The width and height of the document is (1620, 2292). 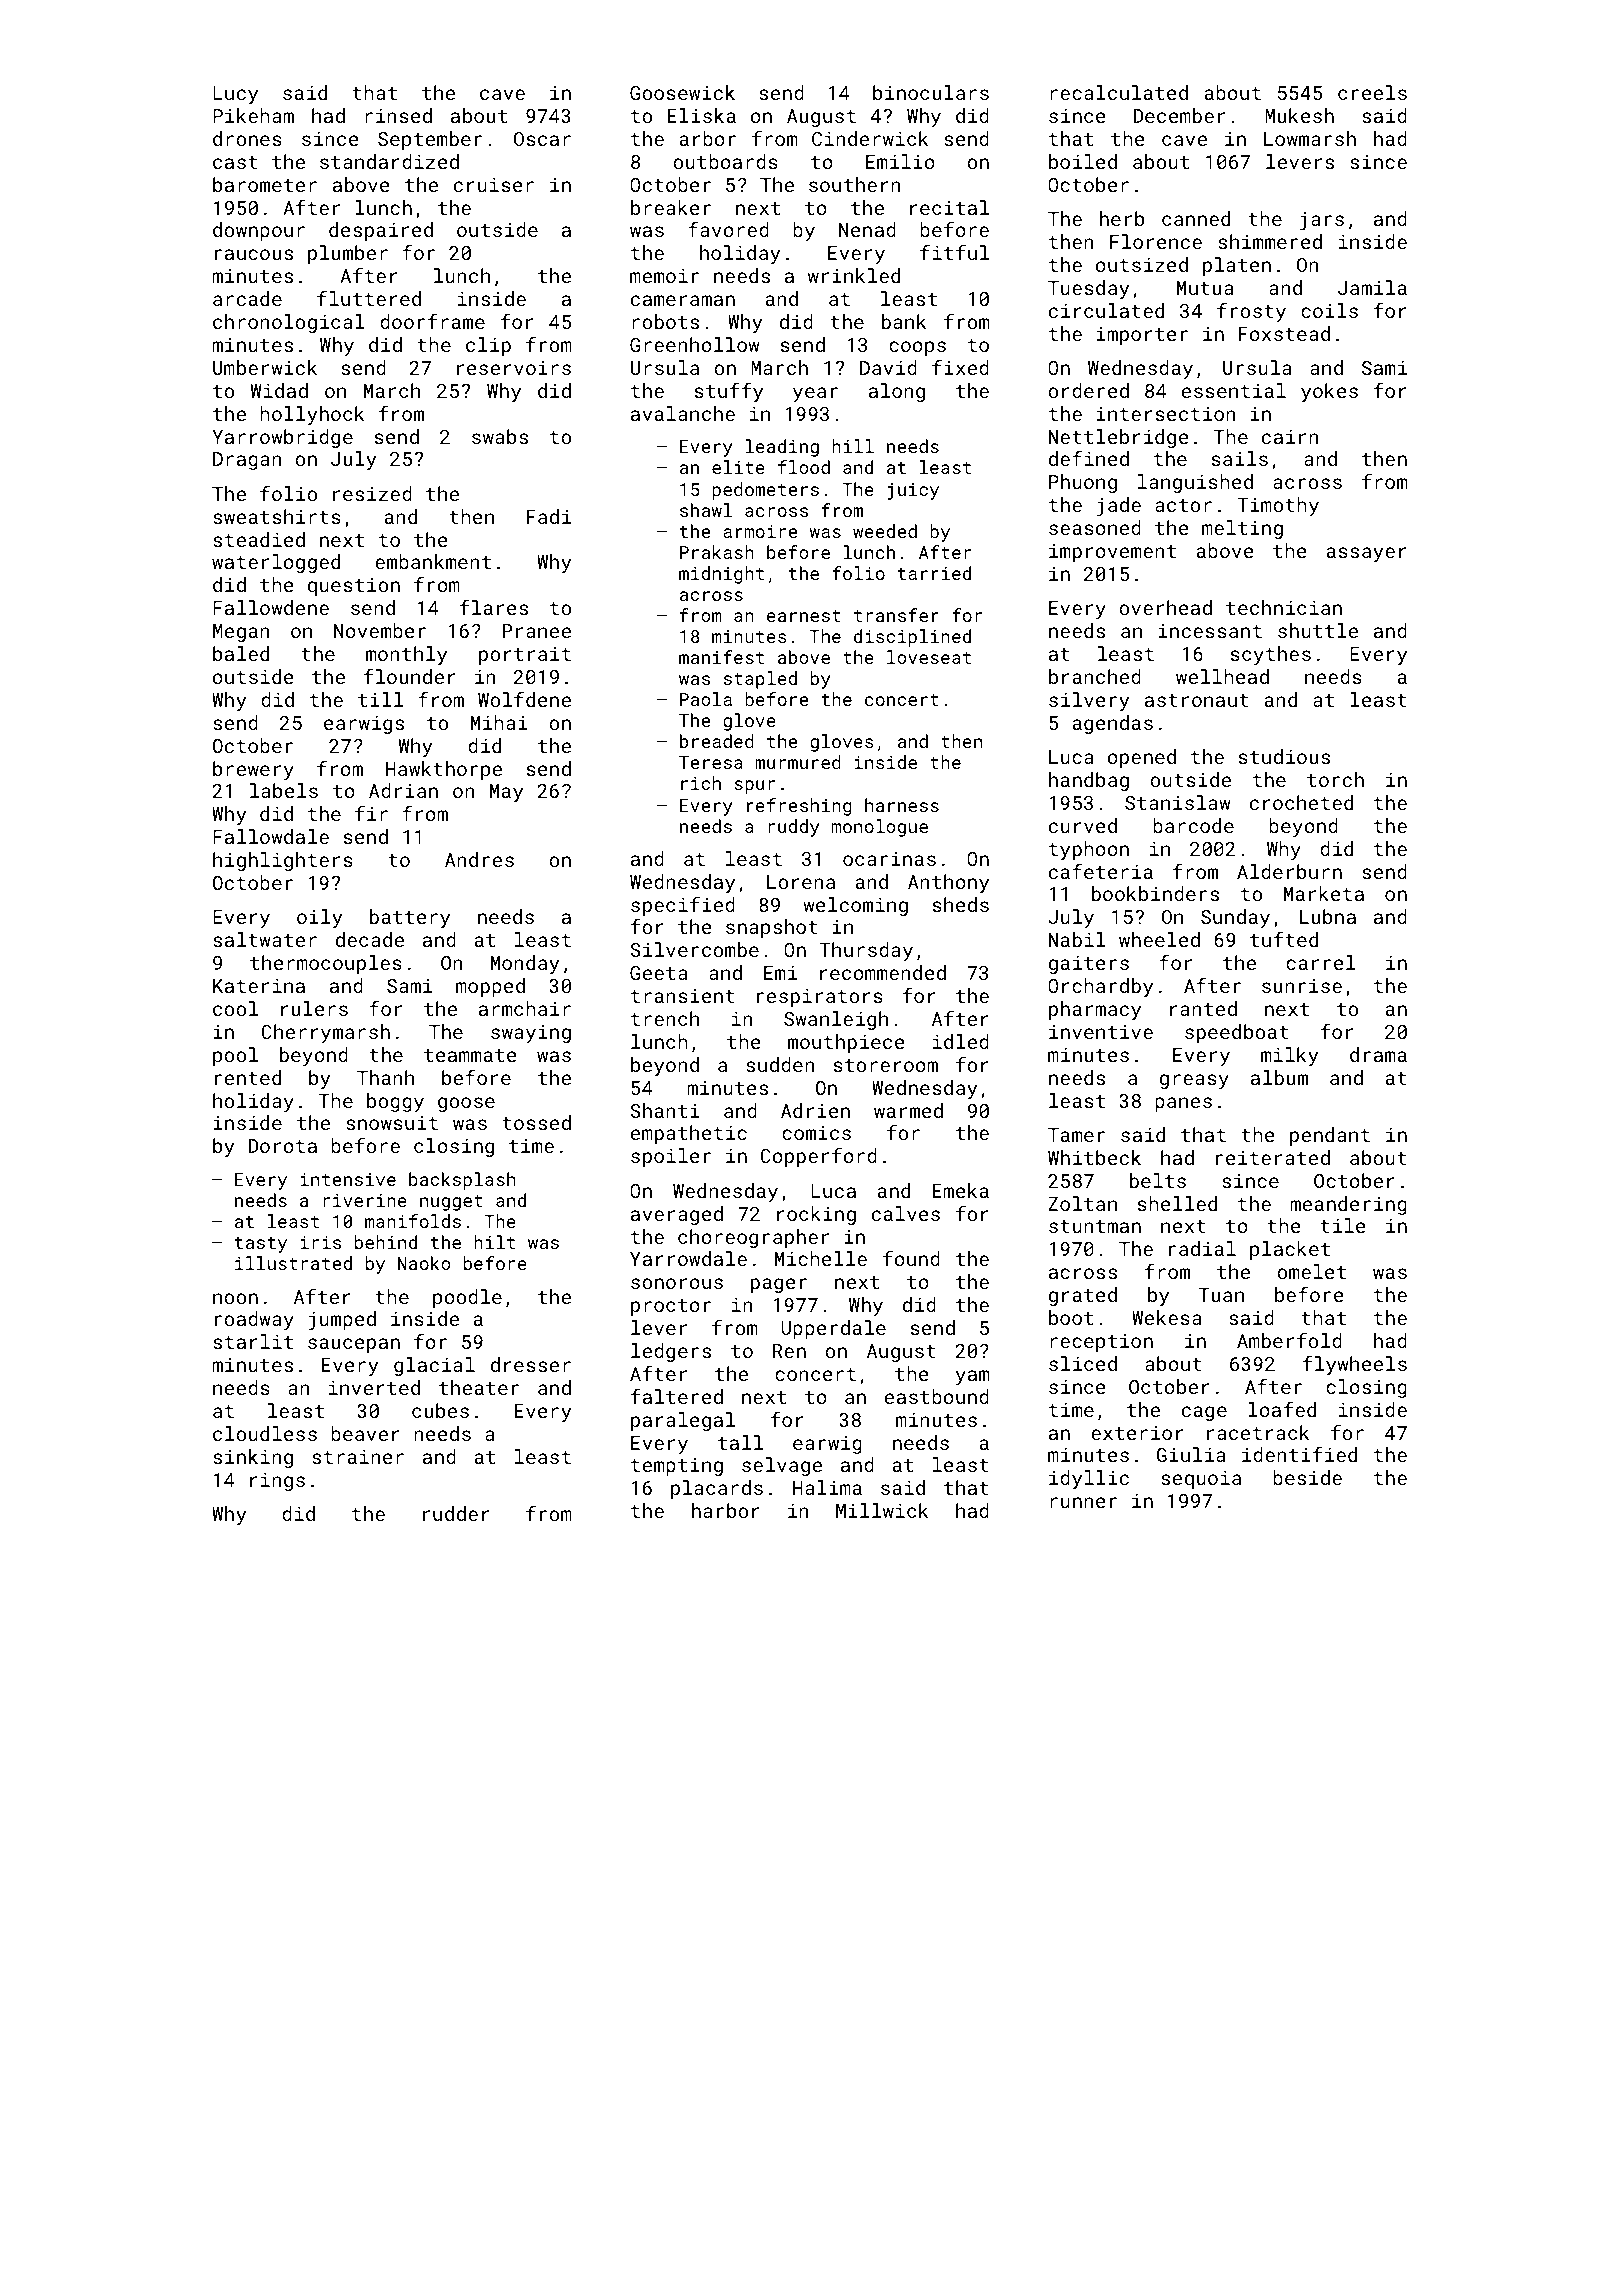 I want to click on highlighters, so click(x=283, y=861).
